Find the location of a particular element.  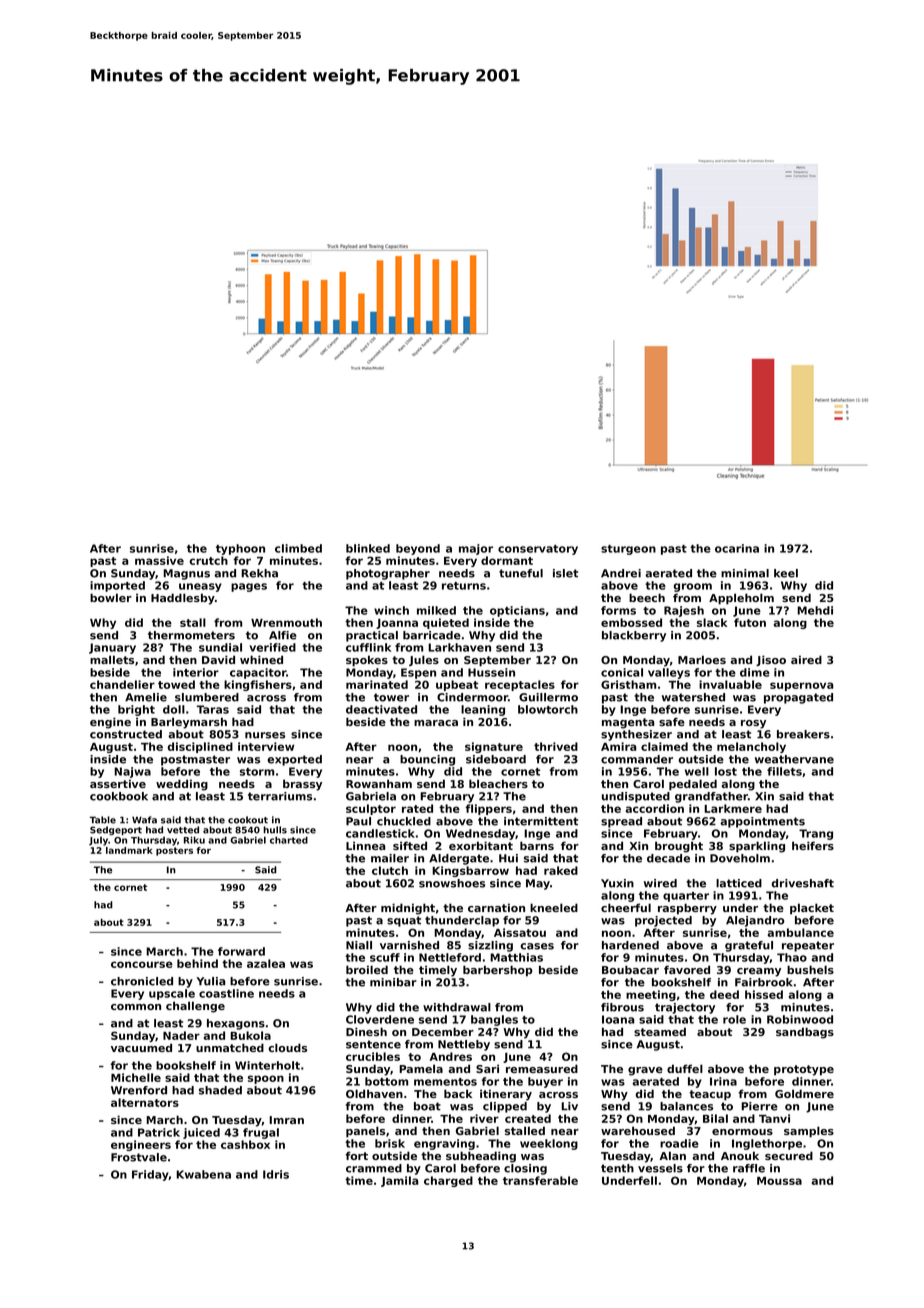

sizzling is located at coordinates (490, 946).
